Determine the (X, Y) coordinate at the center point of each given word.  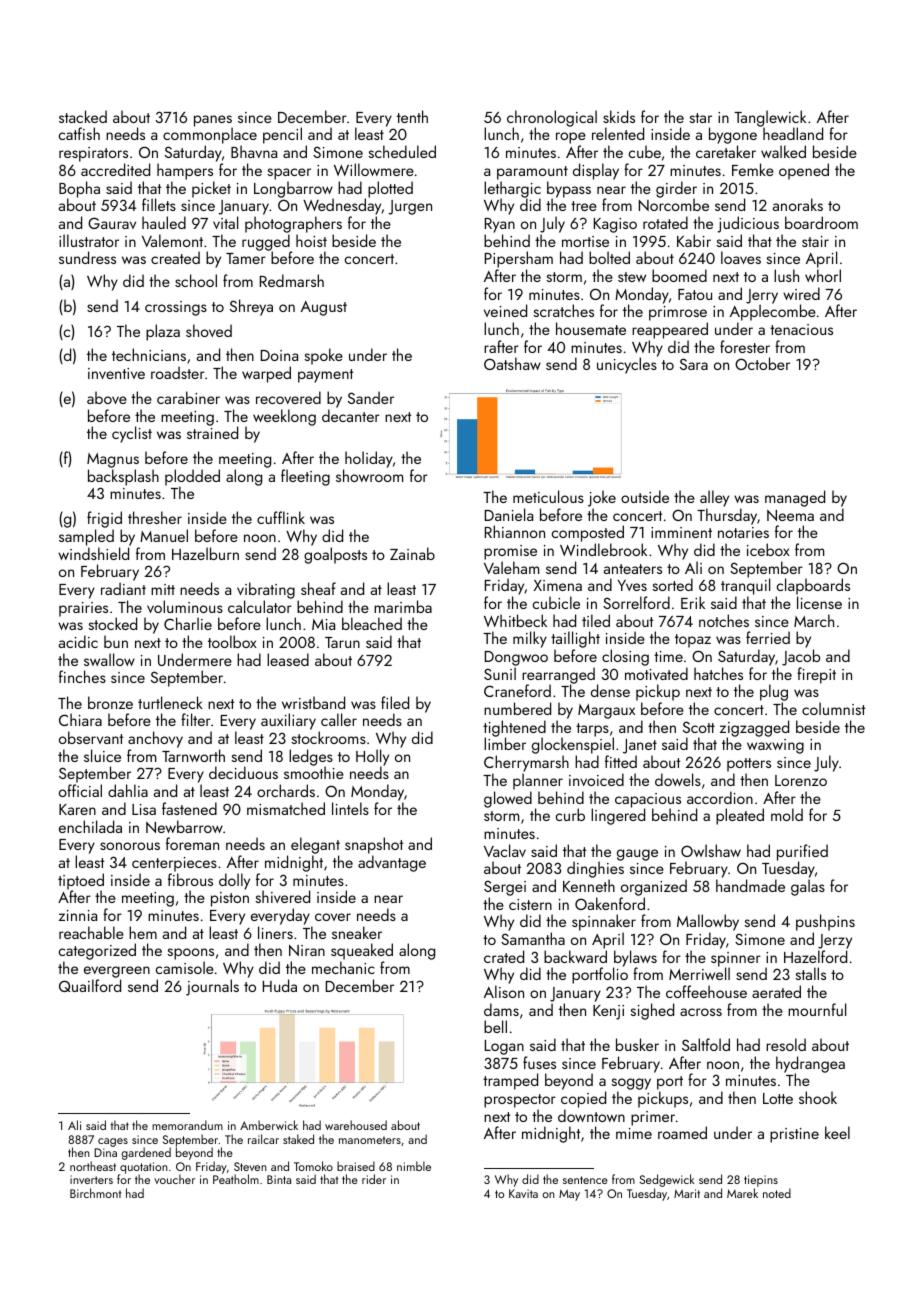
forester (745, 346)
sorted (672, 584)
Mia (323, 624)
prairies (83, 609)
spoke (323, 356)
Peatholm (236, 1179)
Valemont (172, 240)
